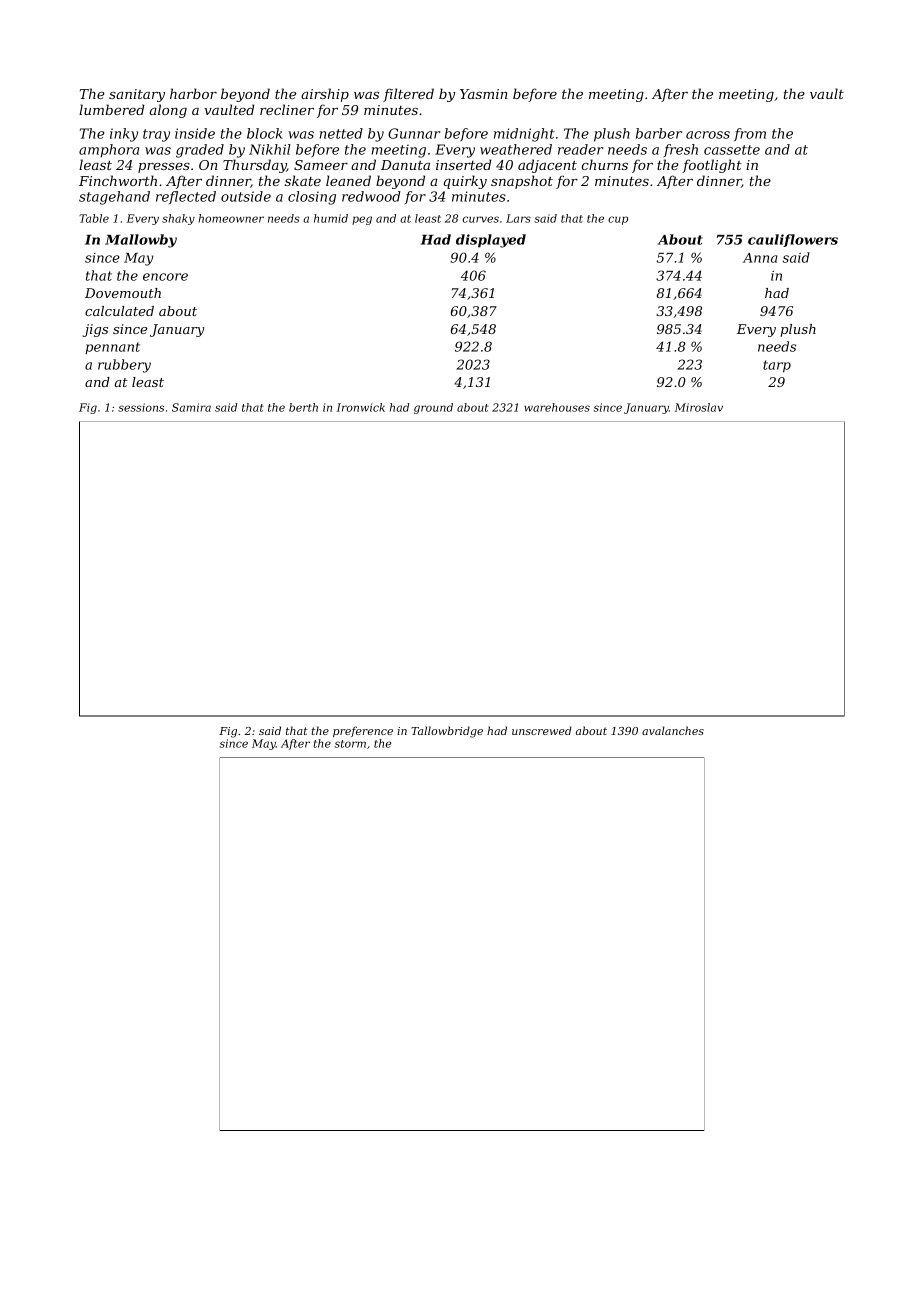 This page has width=924, height=1308. Describe the element at coordinates (681, 150) in the page. I see `fresh` at that location.
